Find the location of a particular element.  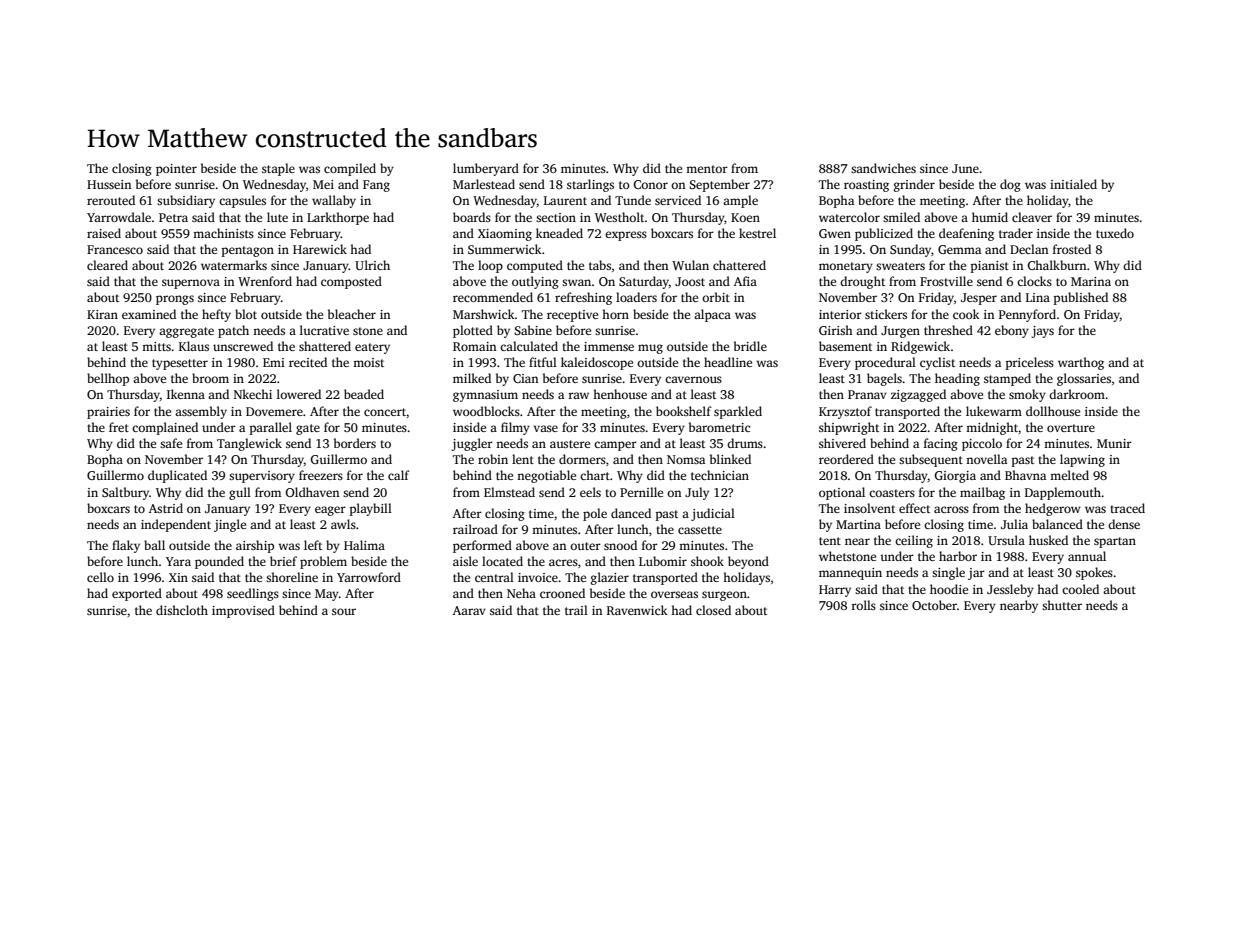

kestrel is located at coordinates (757, 233).
